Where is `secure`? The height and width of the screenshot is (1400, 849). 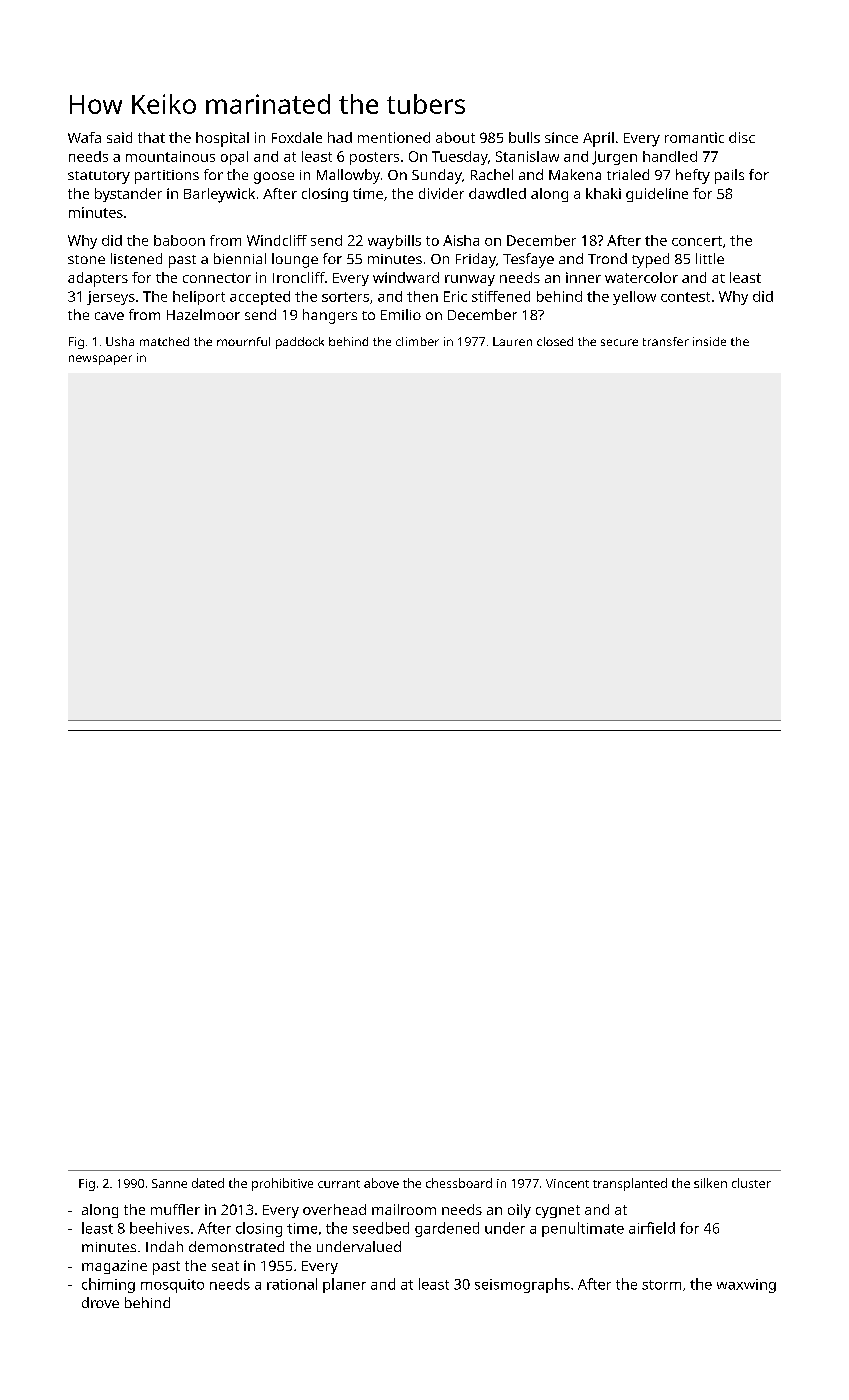
secure is located at coordinates (619, 342).
